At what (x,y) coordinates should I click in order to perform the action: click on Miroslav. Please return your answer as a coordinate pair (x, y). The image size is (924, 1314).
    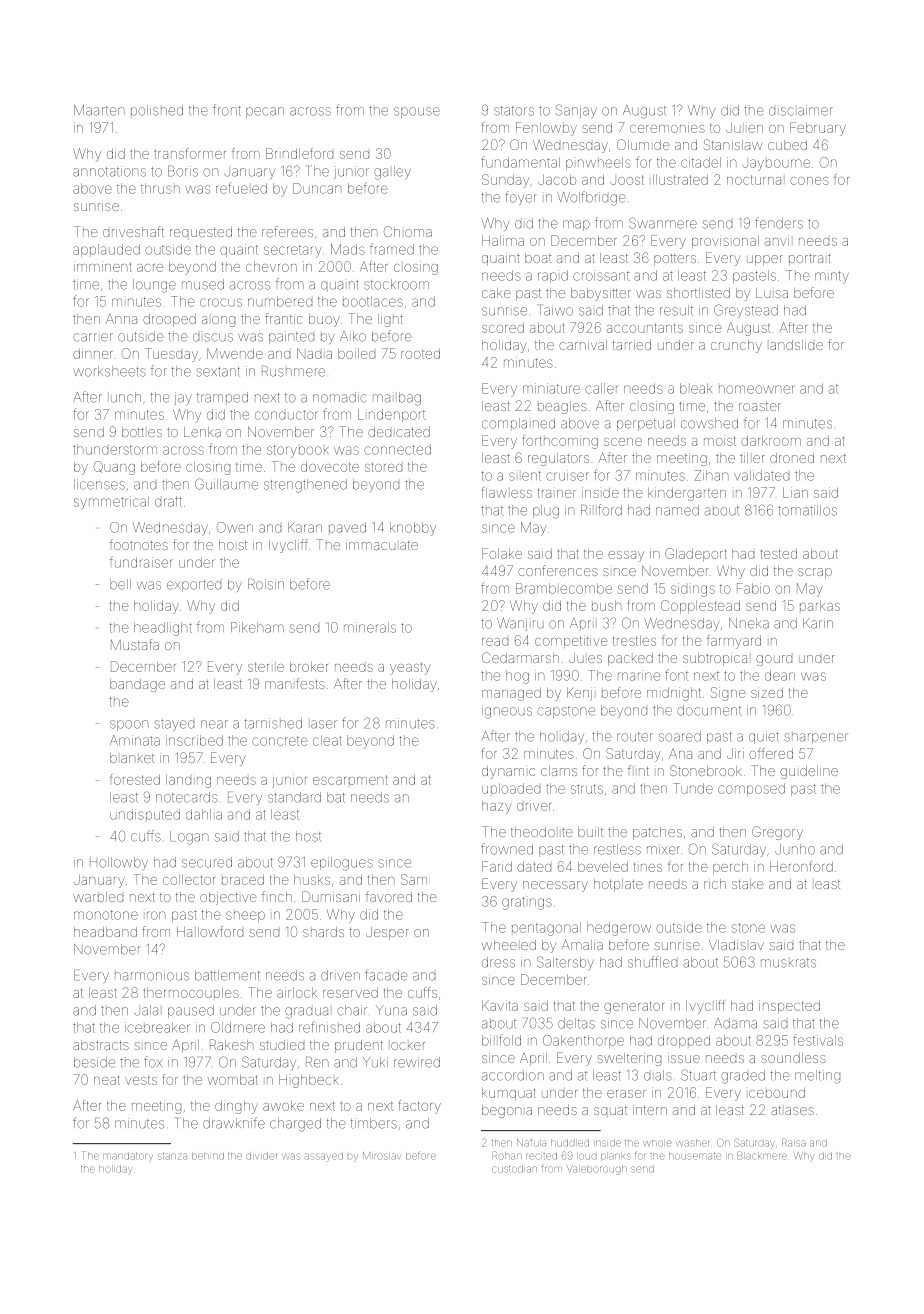
    Looking at the image, I should click on (382, 1156).
